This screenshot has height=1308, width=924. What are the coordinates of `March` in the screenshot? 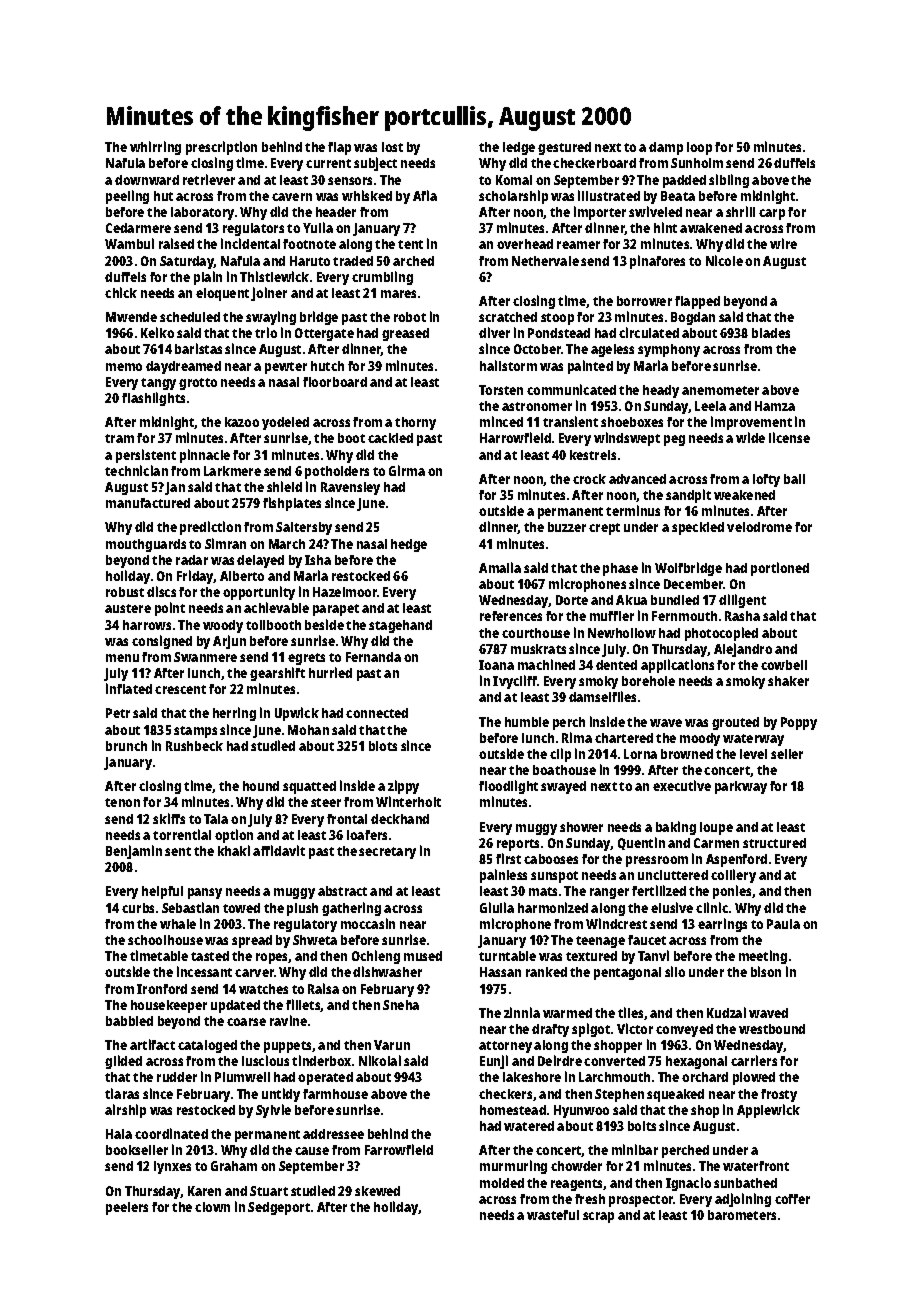 It's located at (287, 544).
